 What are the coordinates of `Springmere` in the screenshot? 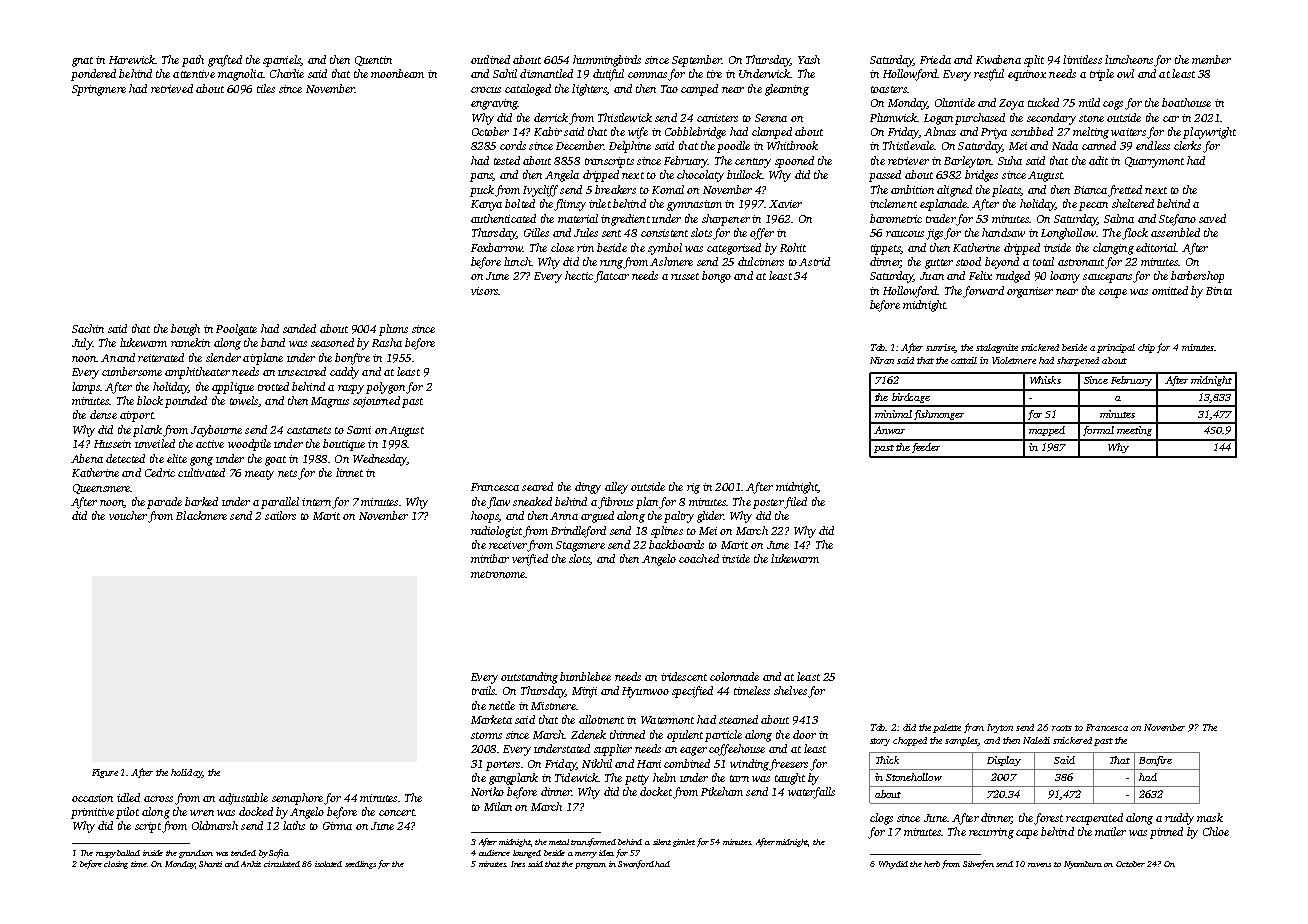 It's located at (99, 90).
